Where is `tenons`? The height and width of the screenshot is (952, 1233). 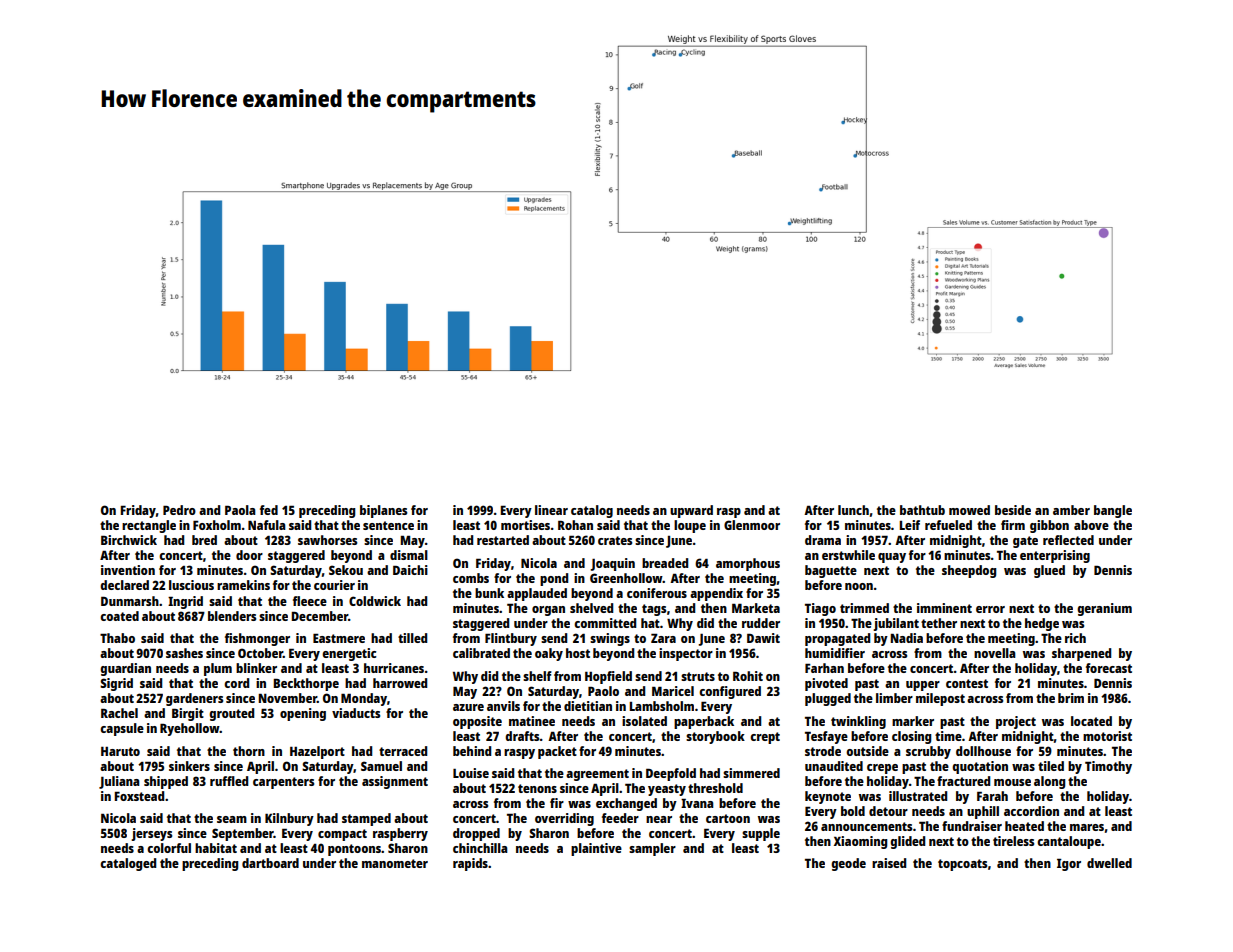 tenons is located at coordinates (537, 788).
